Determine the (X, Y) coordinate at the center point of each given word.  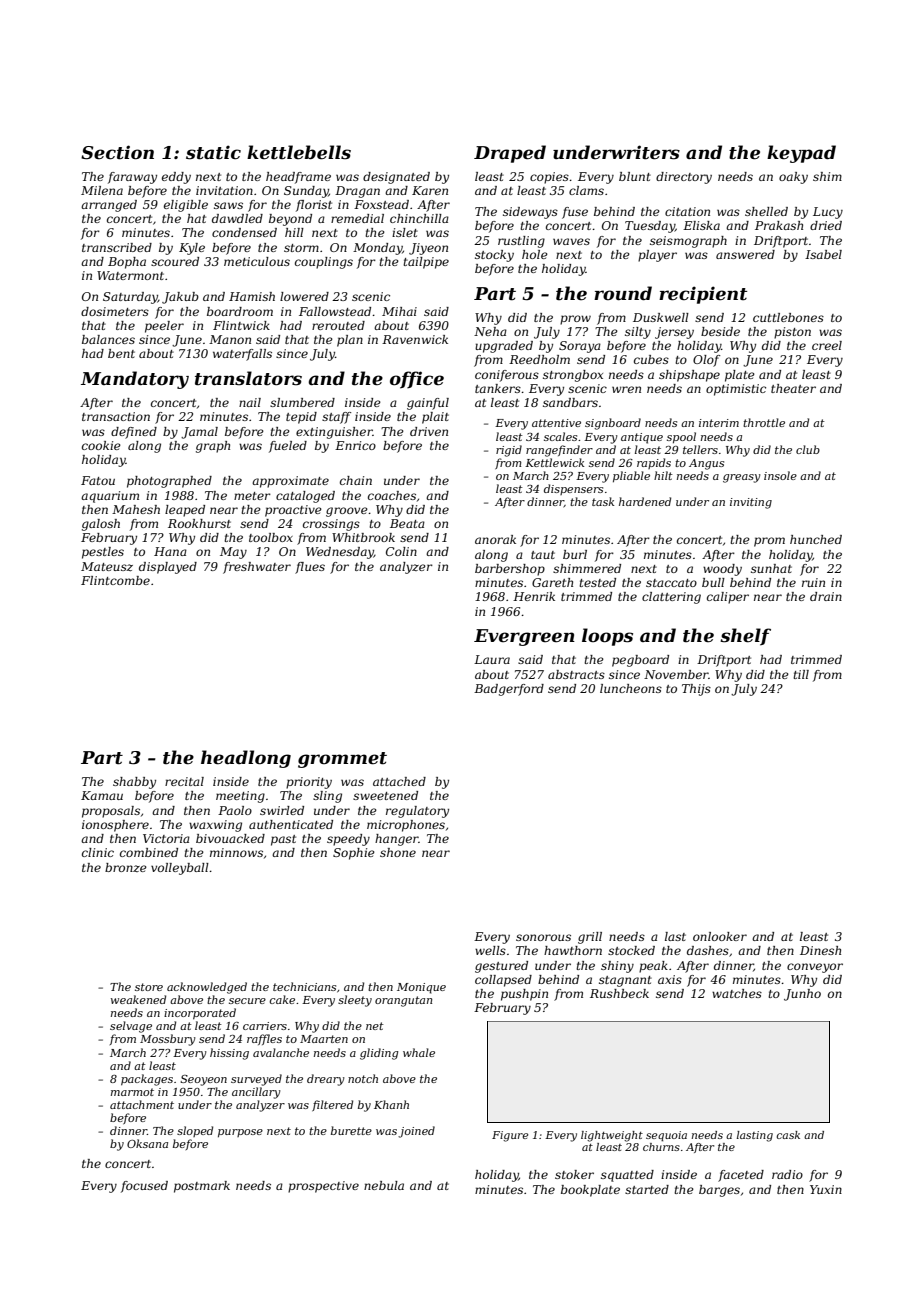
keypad (801, 154)
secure (247, 1001)
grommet (342, 760)
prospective (323, 1187)
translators (248, 378)
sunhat (771, 568)
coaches (392, 495)
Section (117, 152)
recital (184, 781)
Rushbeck (619, 993)
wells (490, 950)
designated (396, 178)
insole (780, 475)
